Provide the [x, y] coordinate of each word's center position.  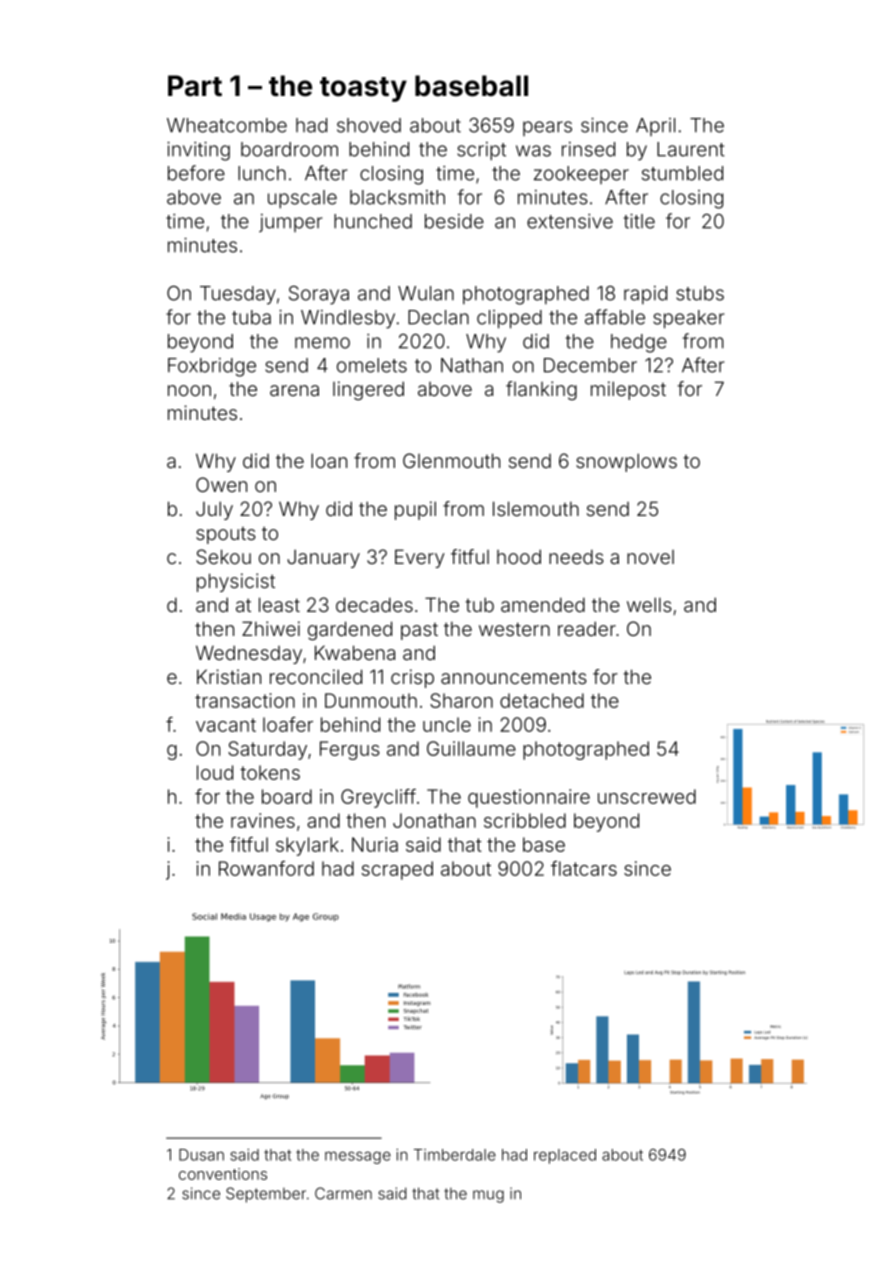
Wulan [426, 293]
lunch [262, 173]
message [358, 1157]
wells [649, 604]
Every [420, 558]
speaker [688, 319]
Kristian [229, 676]
